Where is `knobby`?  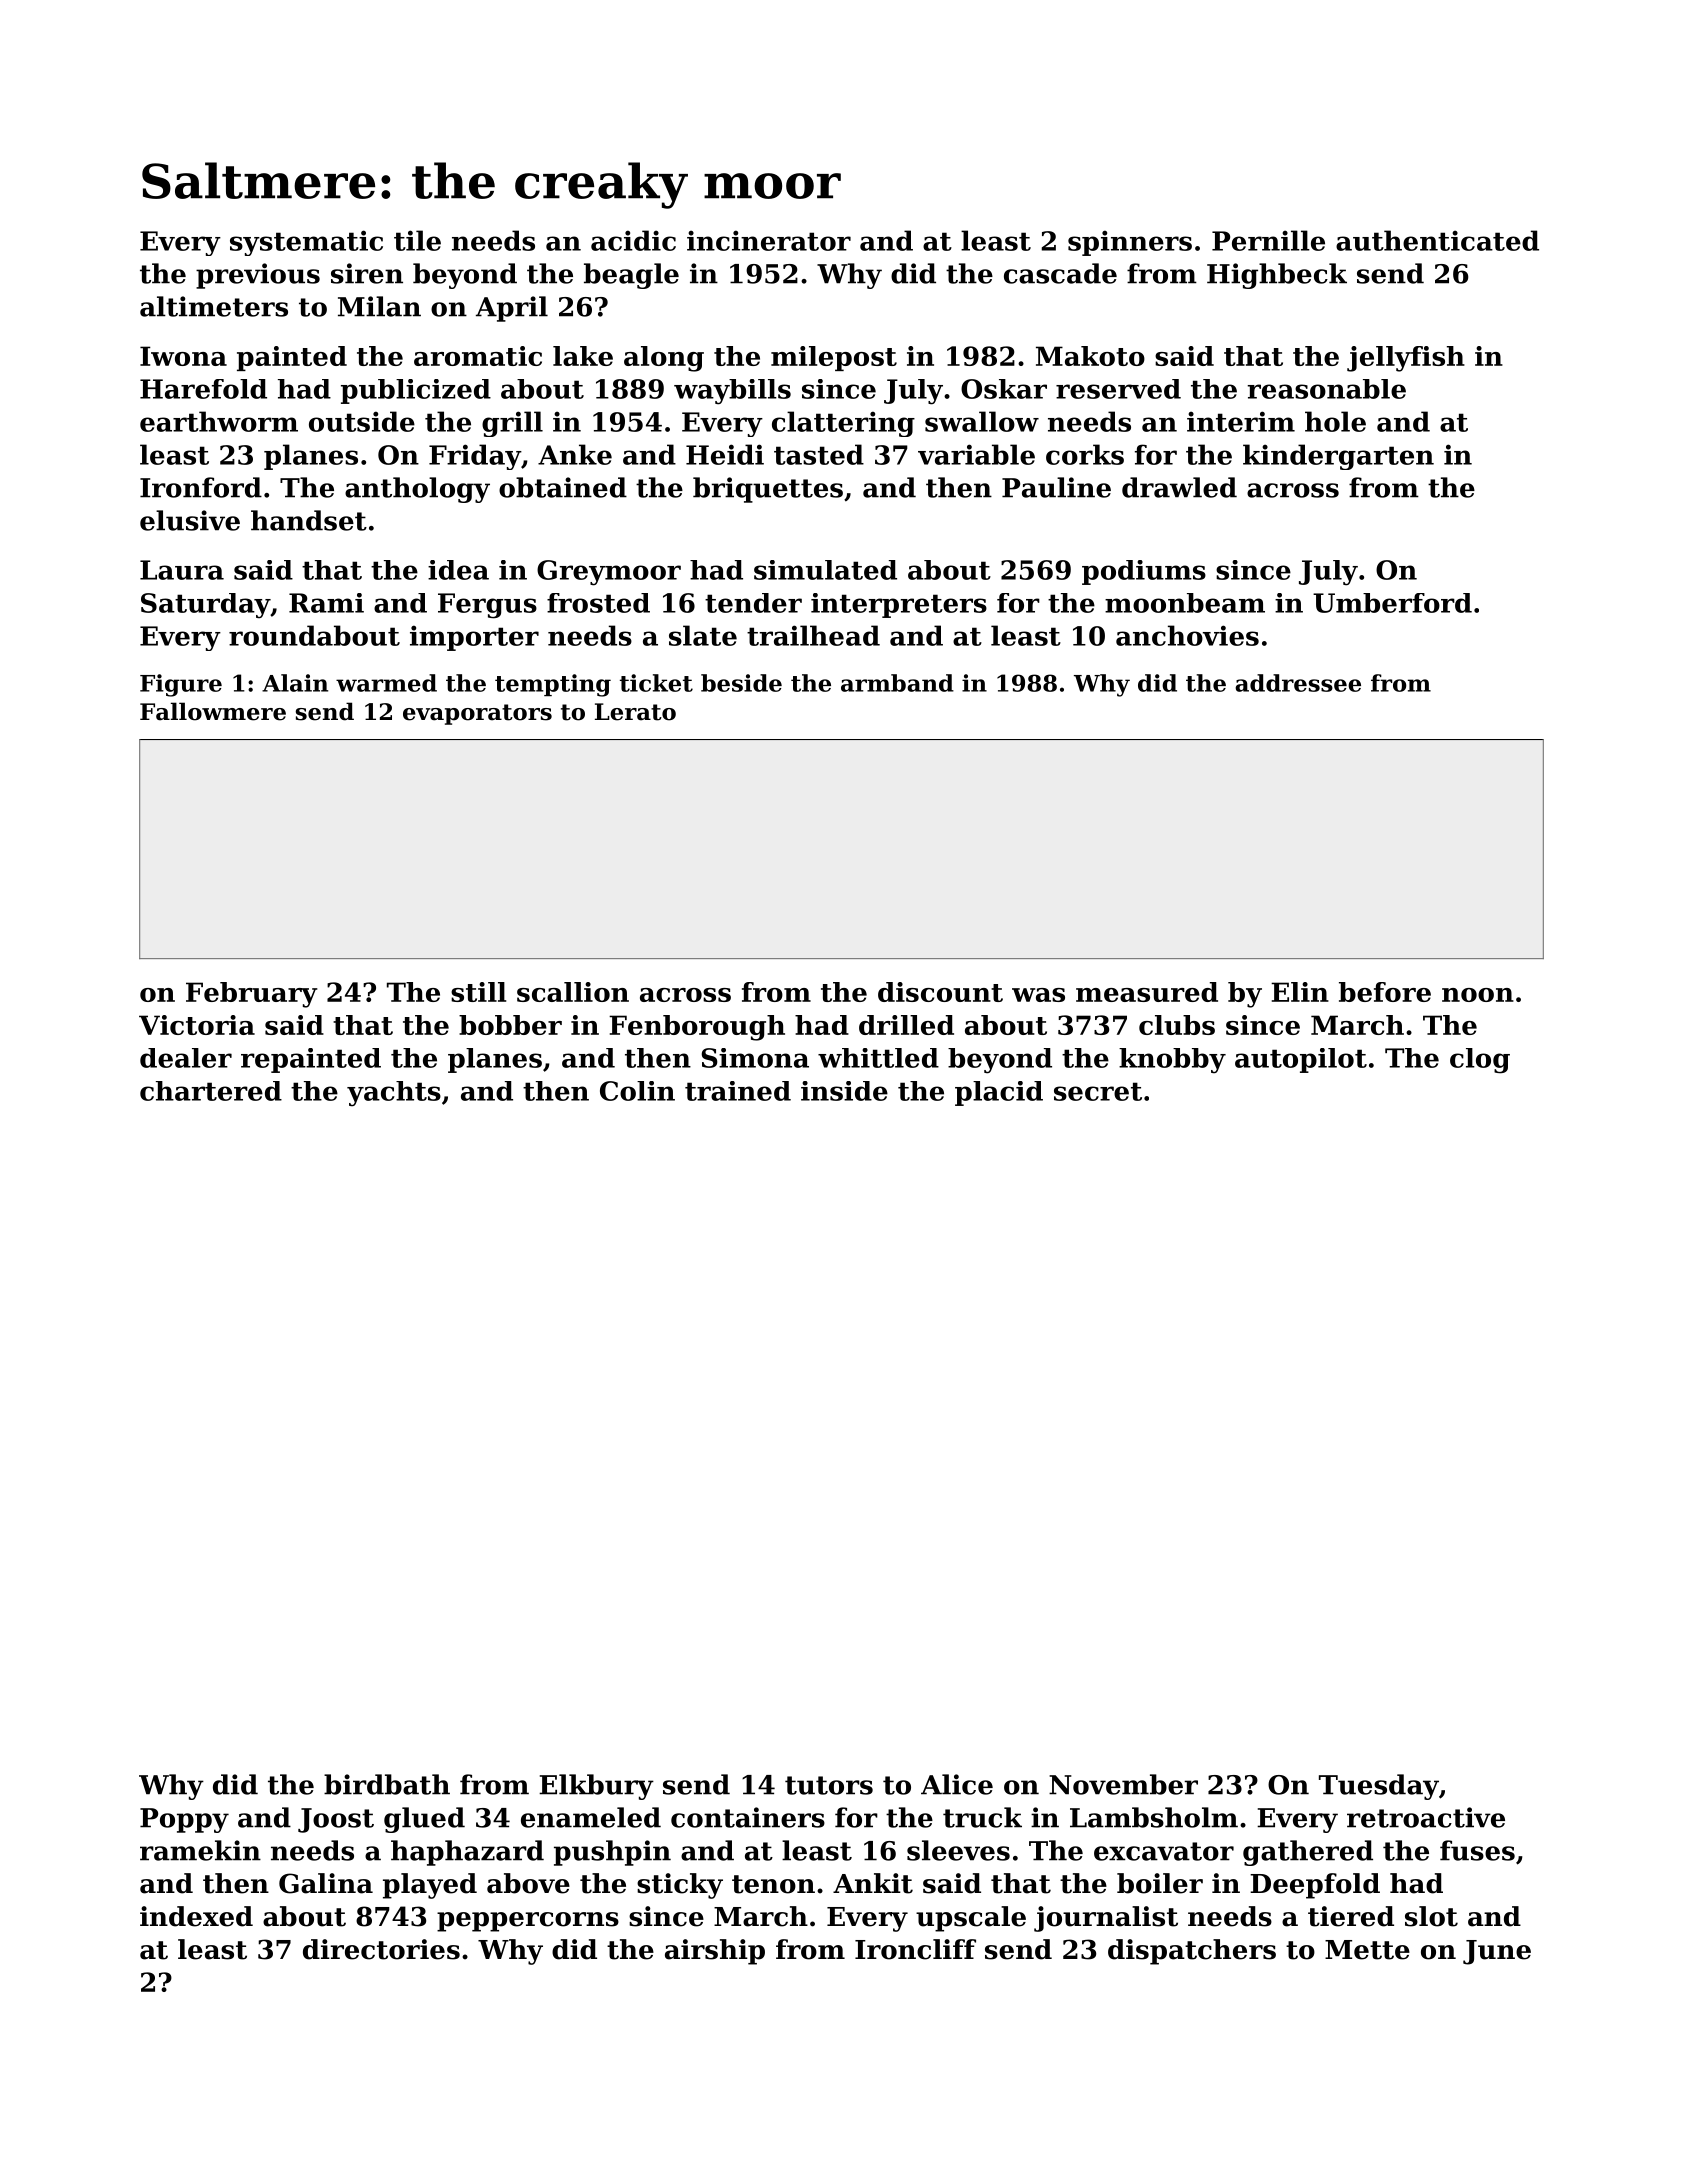
knobby is located at coordinates (1172, 1060).
